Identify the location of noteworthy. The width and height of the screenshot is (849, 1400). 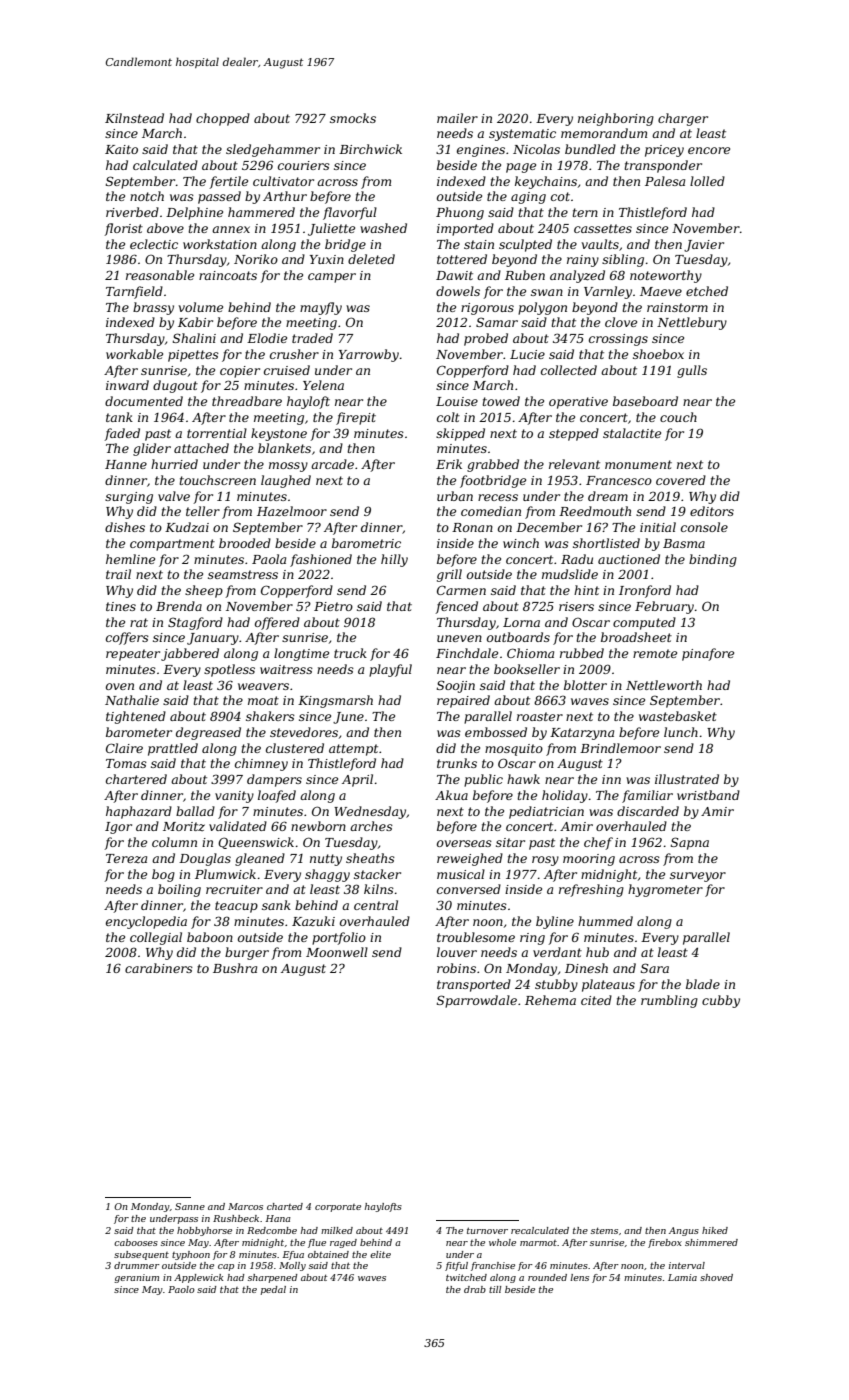
(666, 276).
